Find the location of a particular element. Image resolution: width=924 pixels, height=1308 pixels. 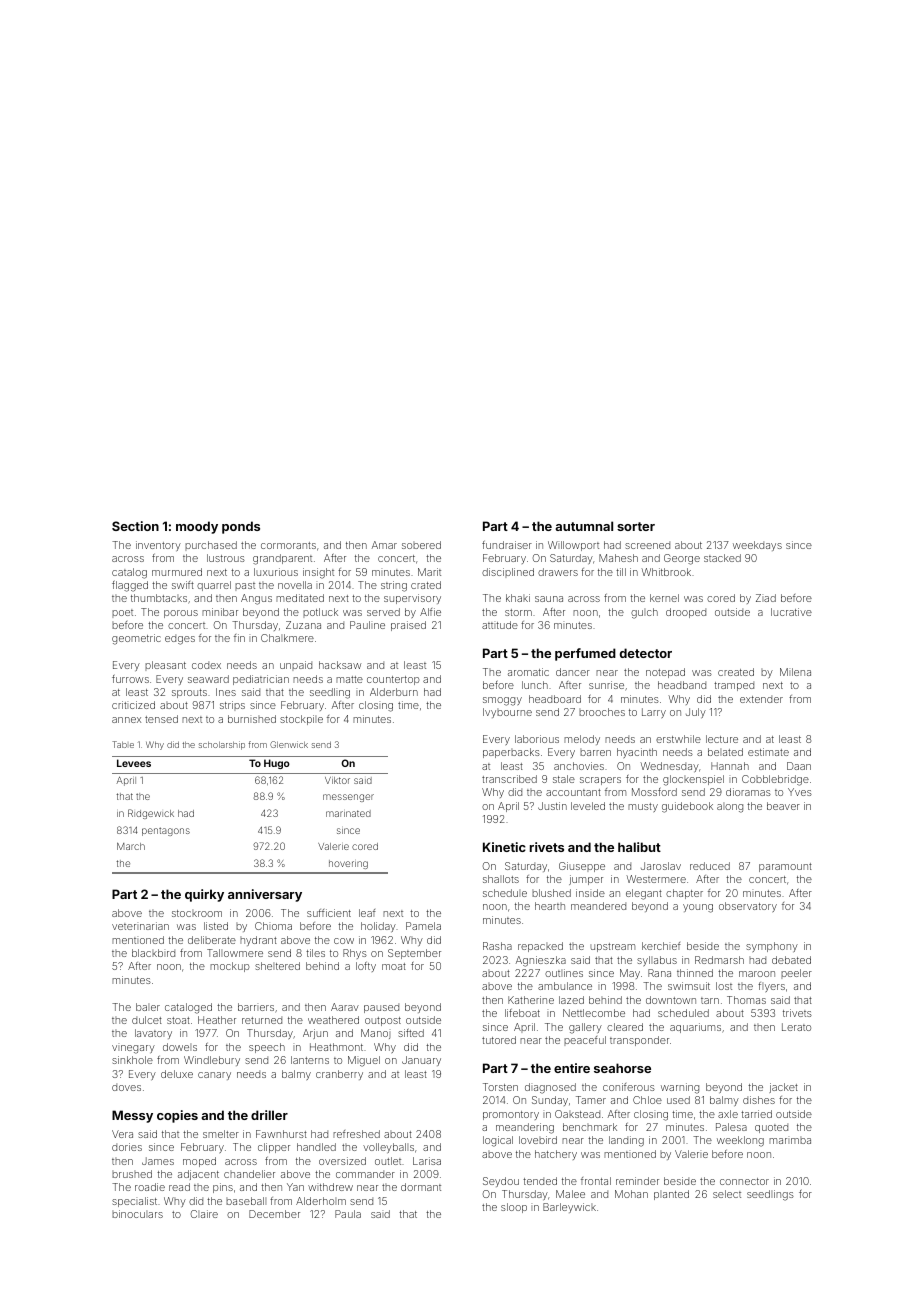

select is located at coordinates (727, 1194).
